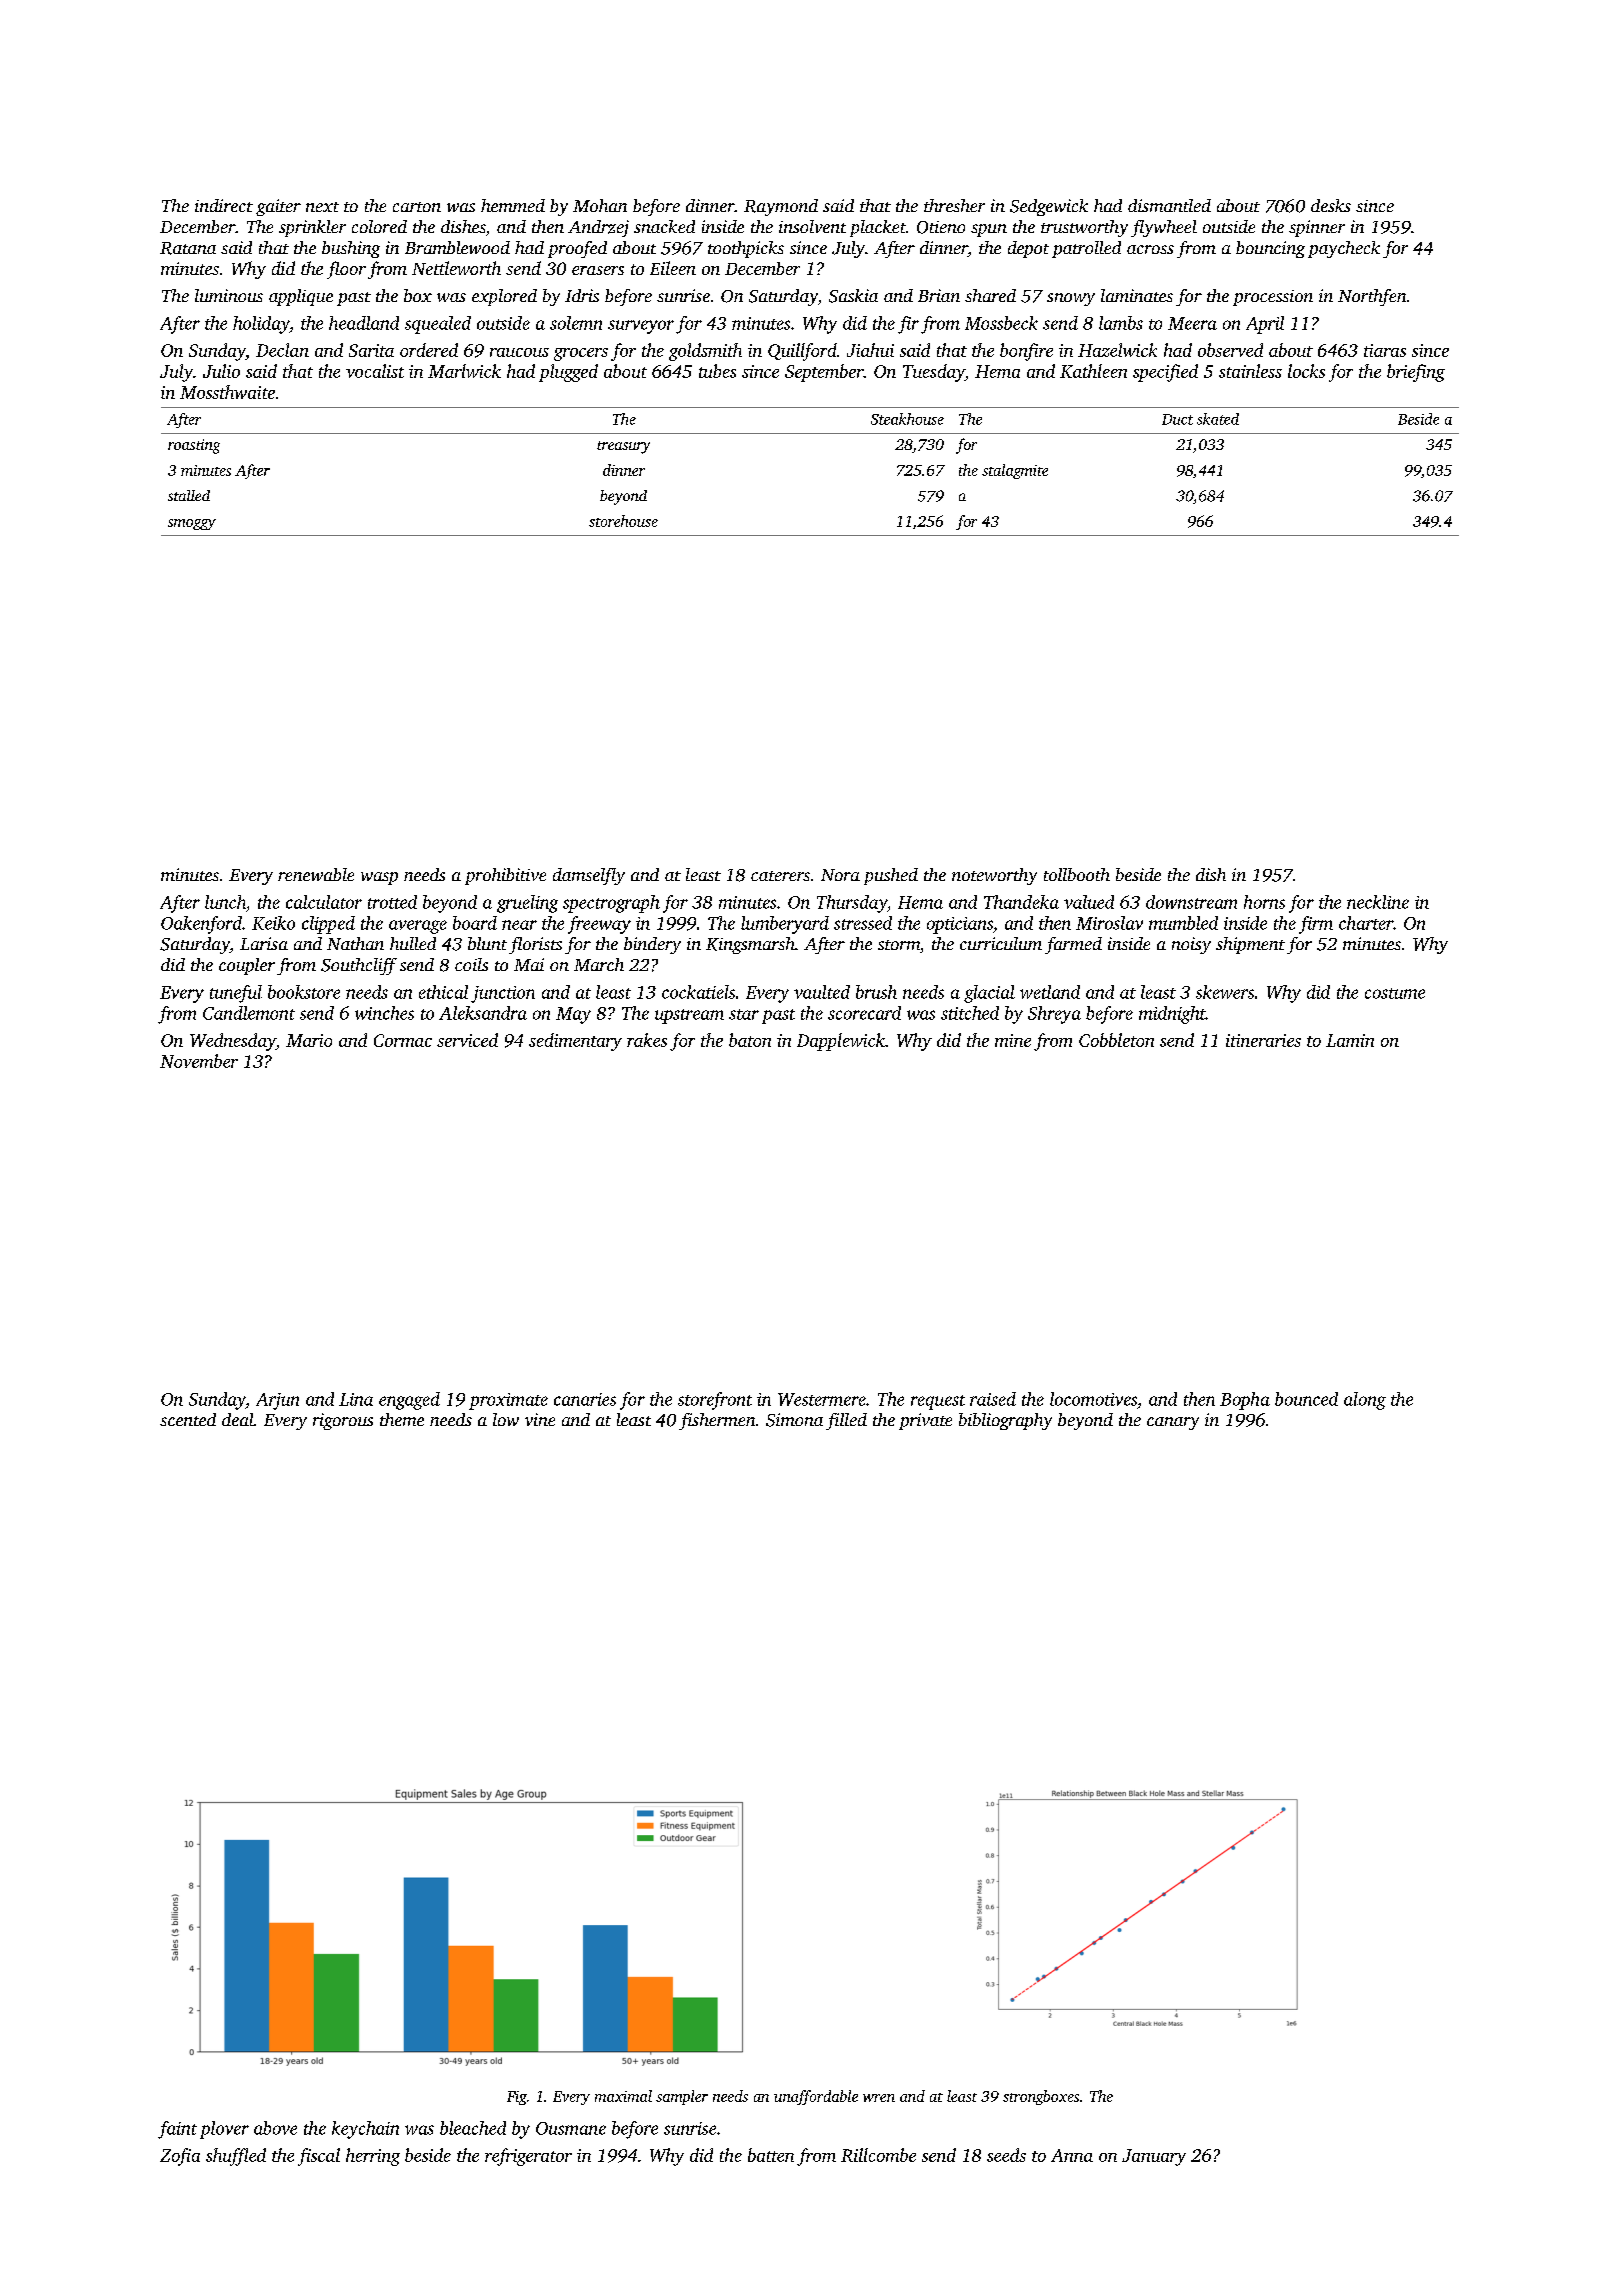 The image size is (1620, 2292). I want to click on skated, so click(1218, 419).
